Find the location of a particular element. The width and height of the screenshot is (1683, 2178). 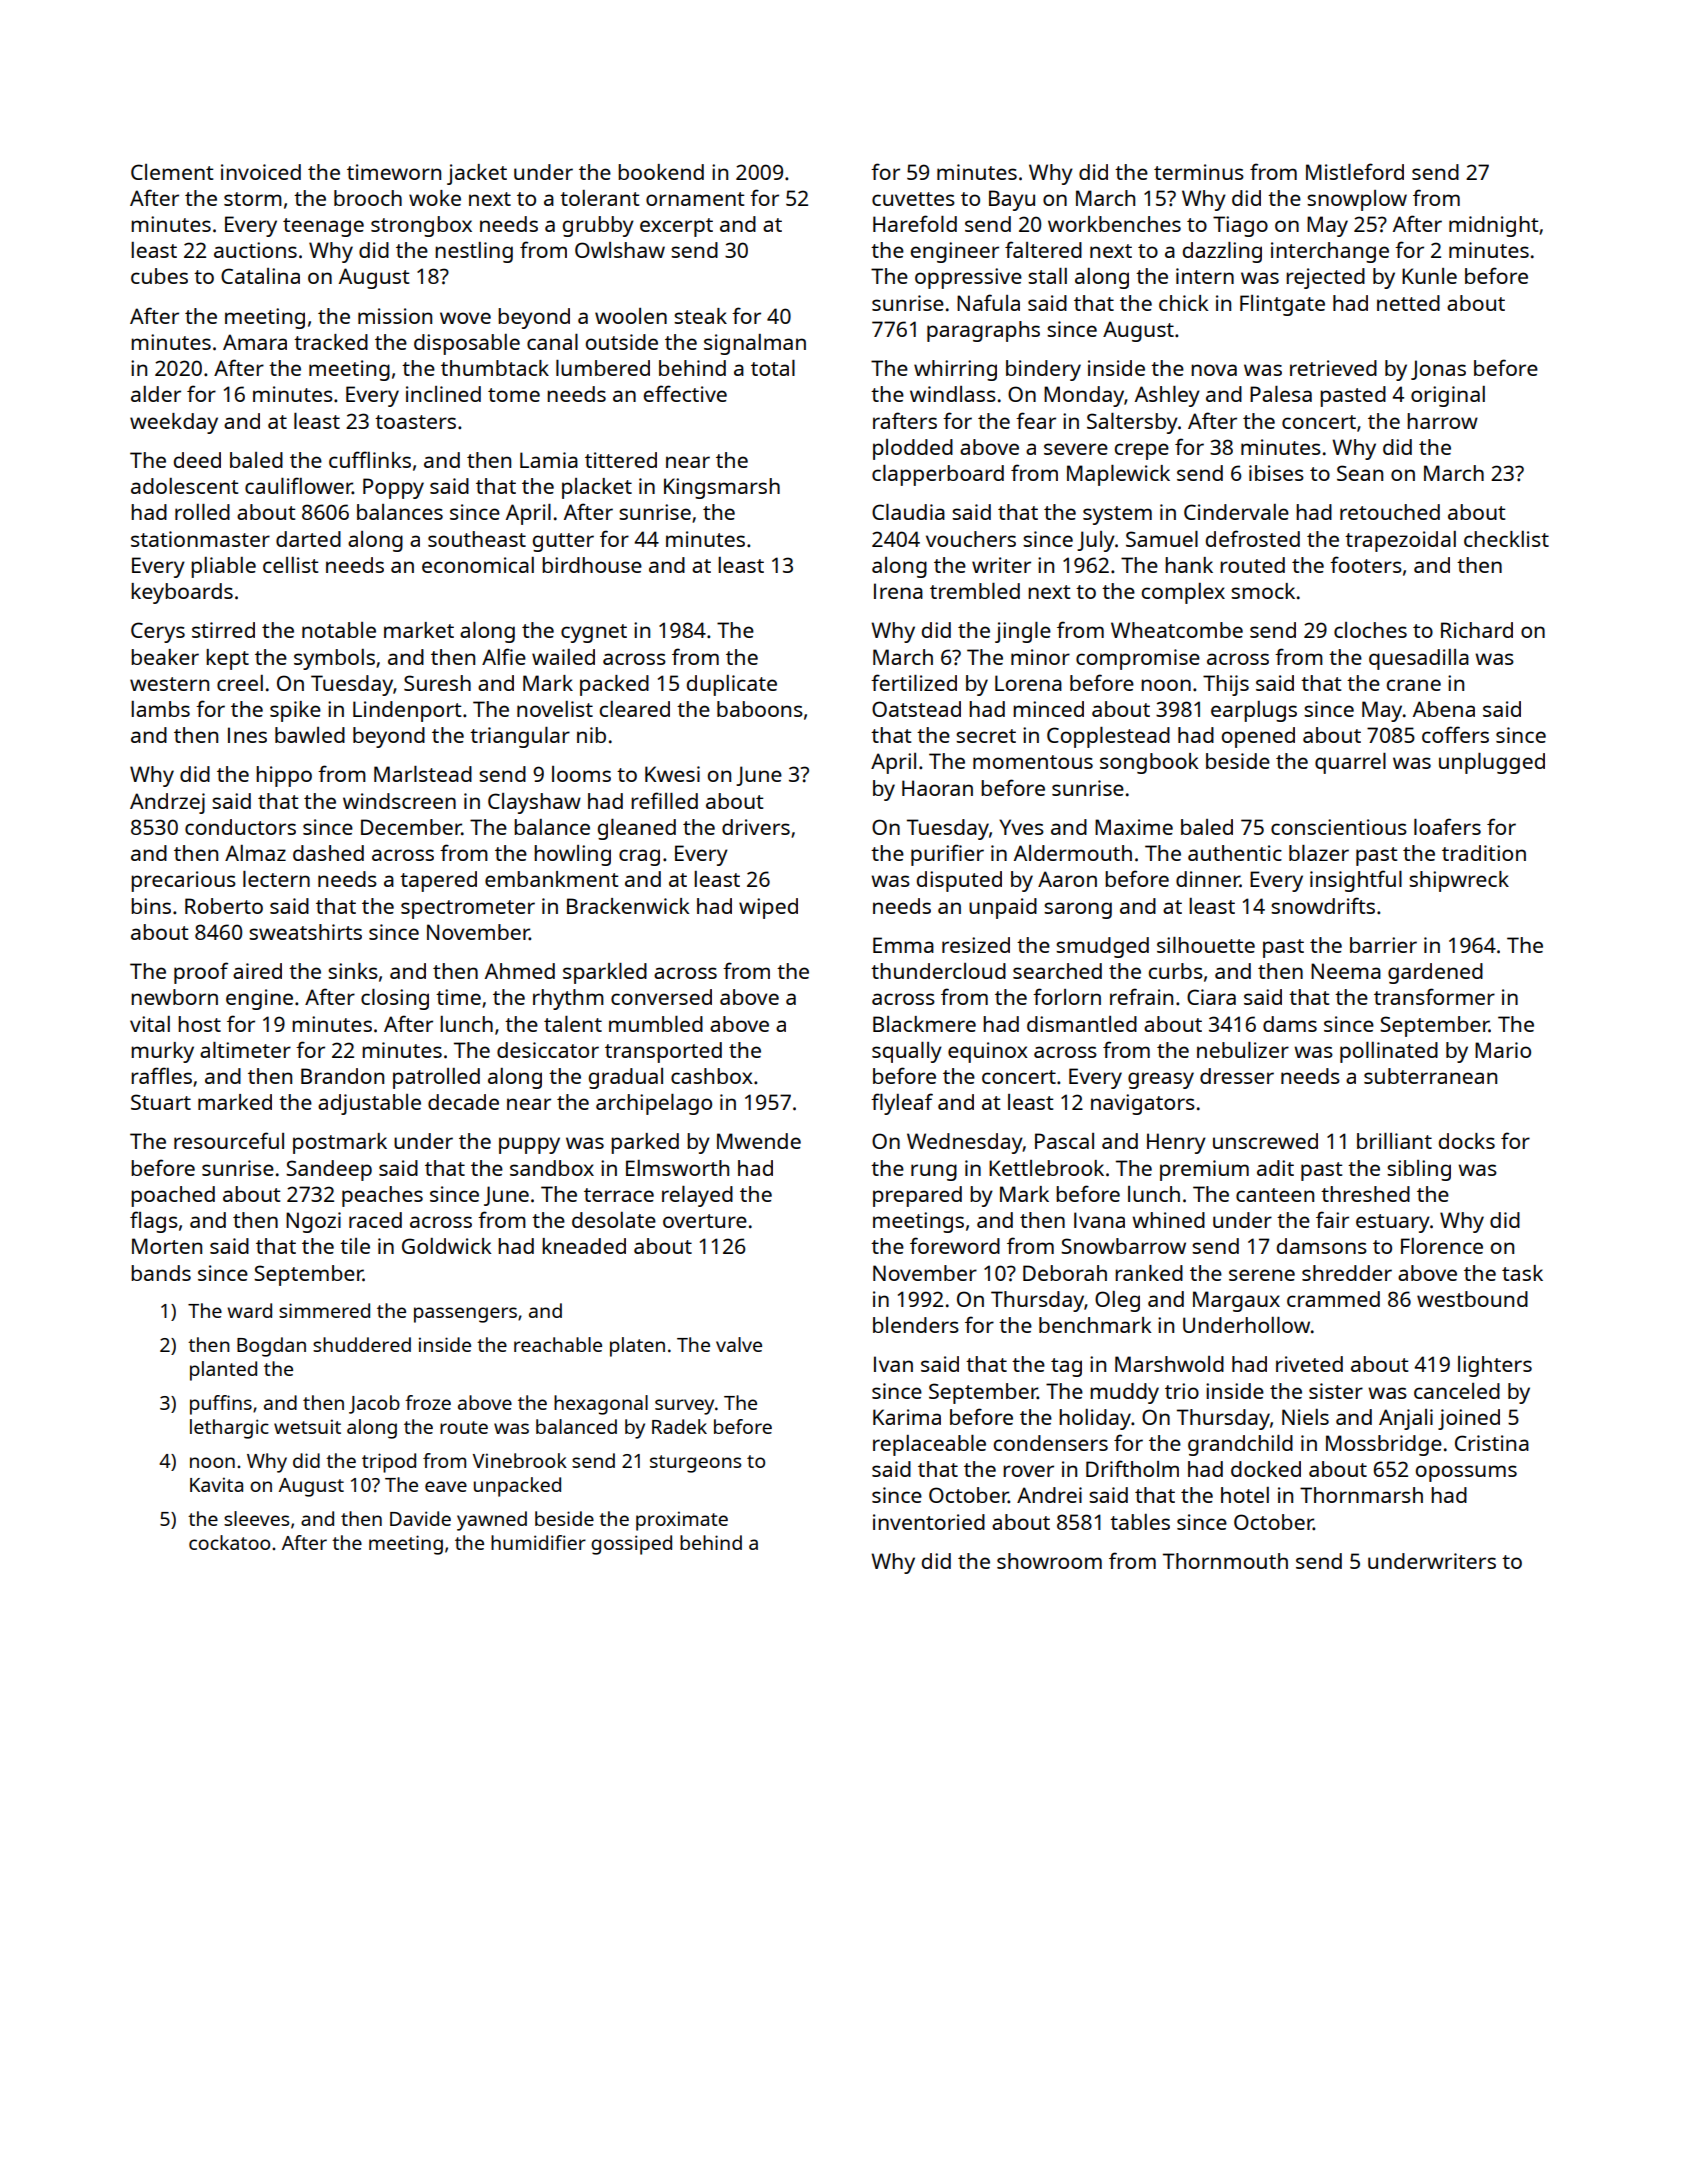

windscreen is located at coordinates (399, 801).
